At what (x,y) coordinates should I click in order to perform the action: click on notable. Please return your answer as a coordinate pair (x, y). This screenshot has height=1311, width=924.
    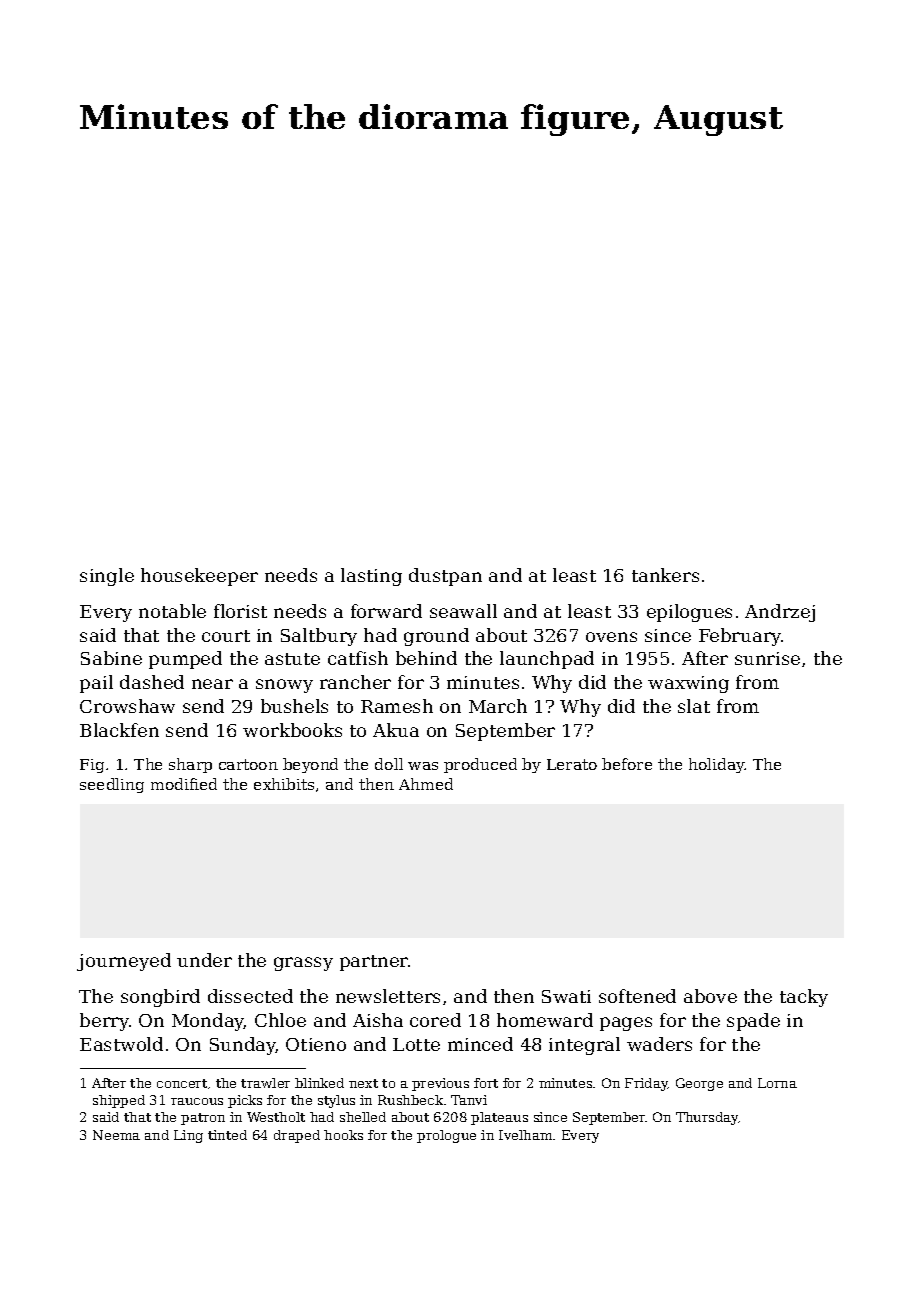
    Looking at the image, I should click on (172, 611).
